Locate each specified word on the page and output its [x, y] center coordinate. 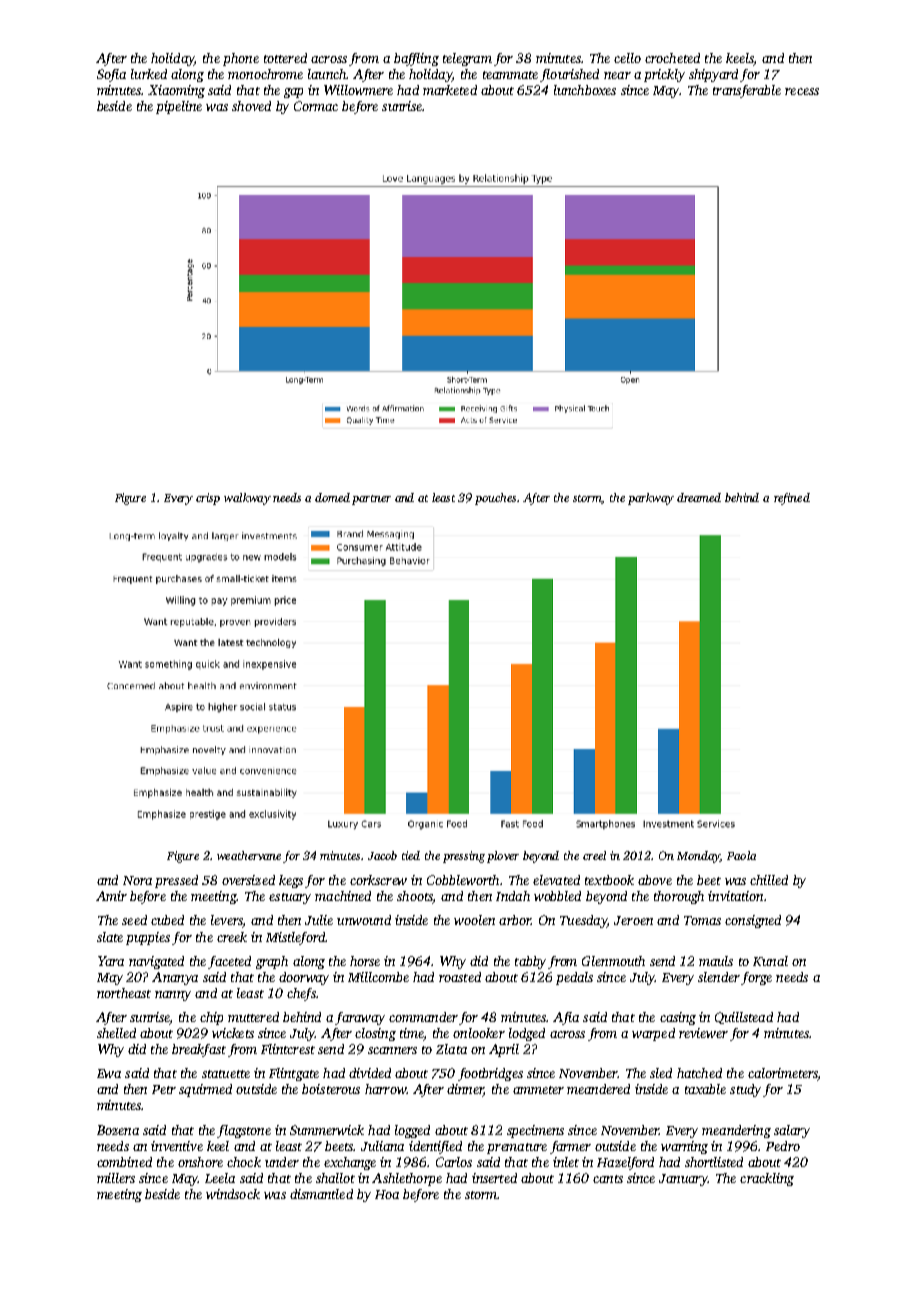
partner [371, 500]
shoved [251, 106]
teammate [510, 75]
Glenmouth [613, 961]
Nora [137, 880]
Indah [513, 896]
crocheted [672, 58]
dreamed [699, 497]
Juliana [382, 1146]
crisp [208, 499]
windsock [233, 1194]
